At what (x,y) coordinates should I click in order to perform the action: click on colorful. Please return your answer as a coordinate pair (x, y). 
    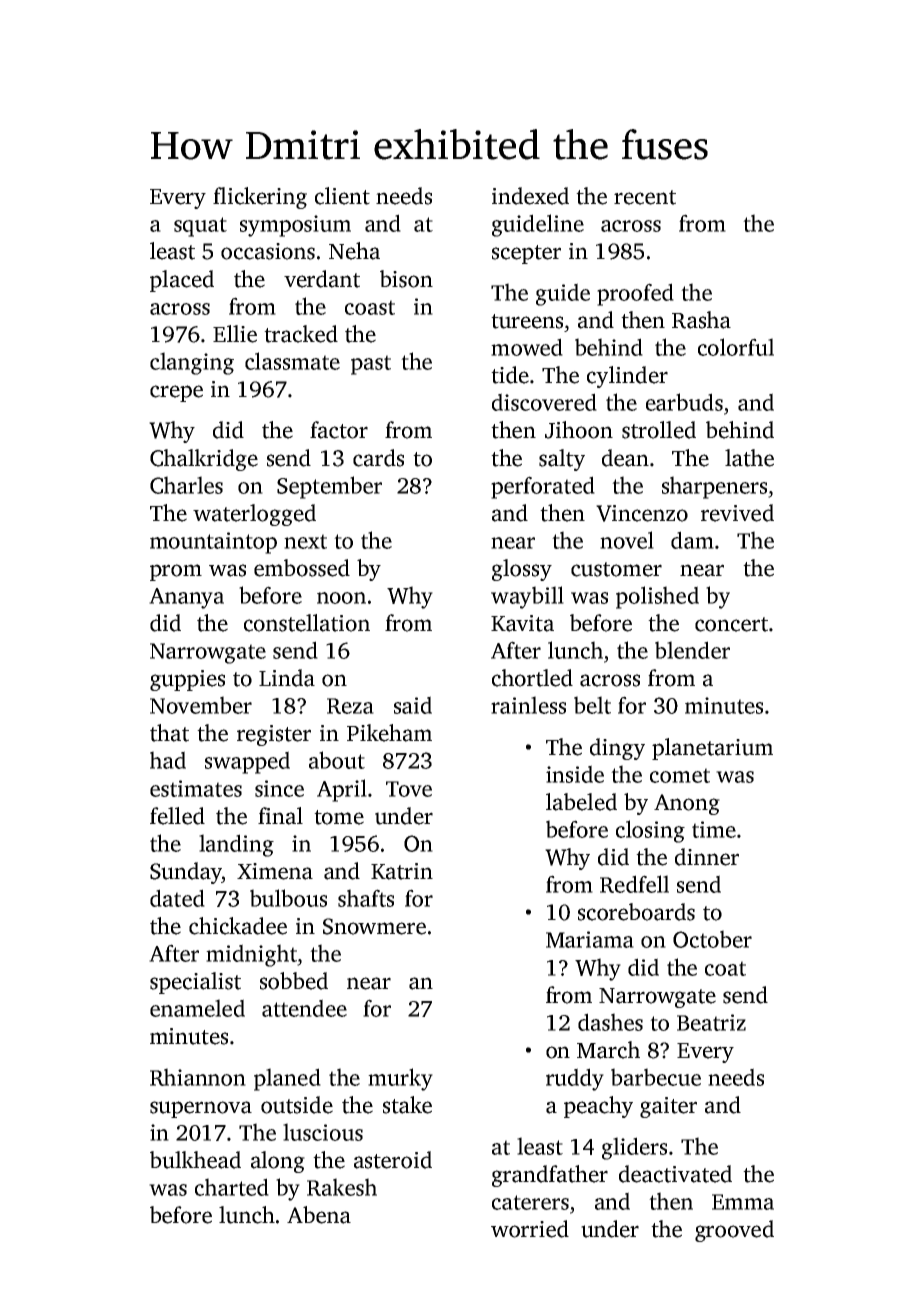
    Looking at the image, I should click on (736, 347).
